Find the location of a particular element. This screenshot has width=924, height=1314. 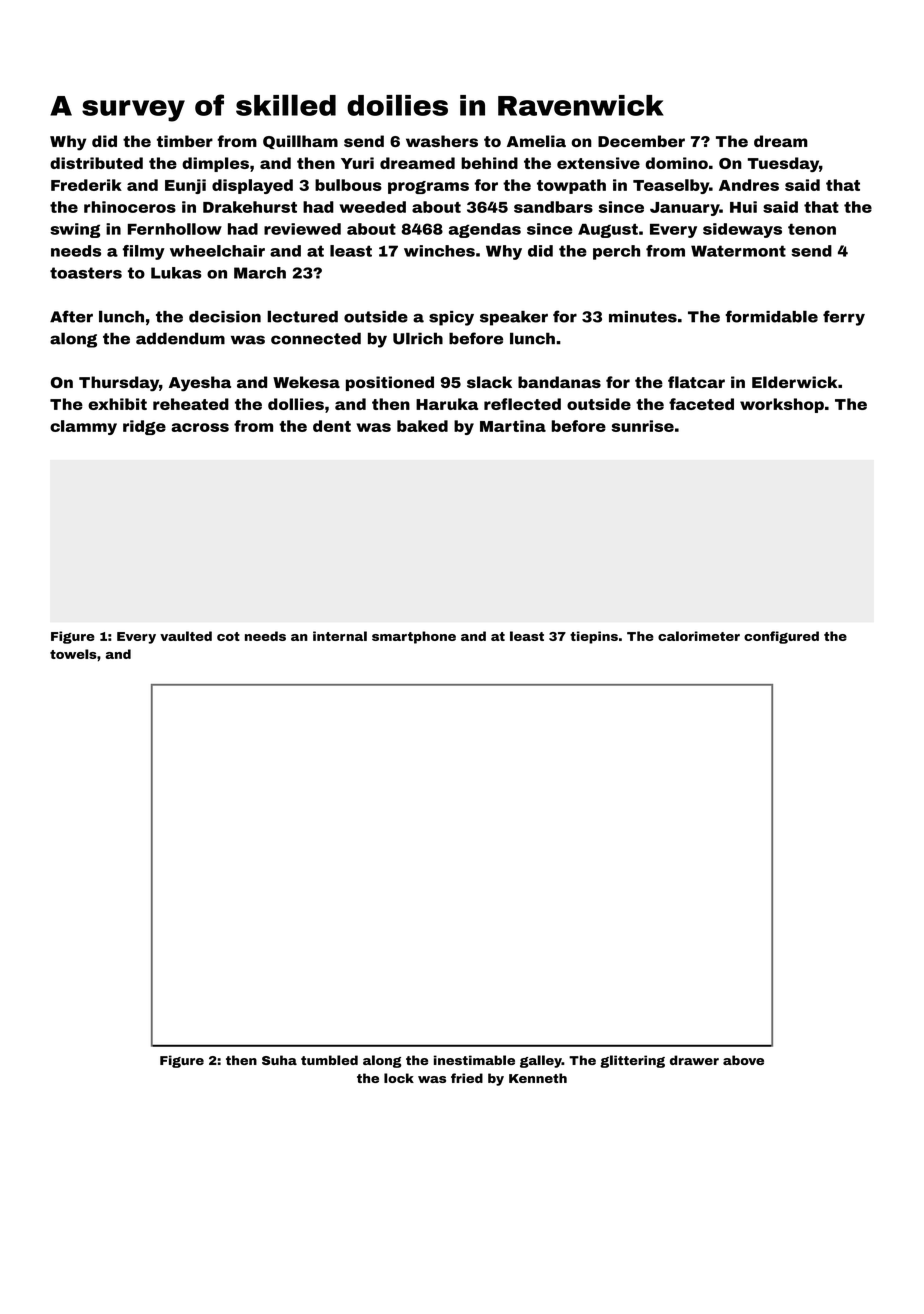

Suha is located at coordinates (279, 1060).
